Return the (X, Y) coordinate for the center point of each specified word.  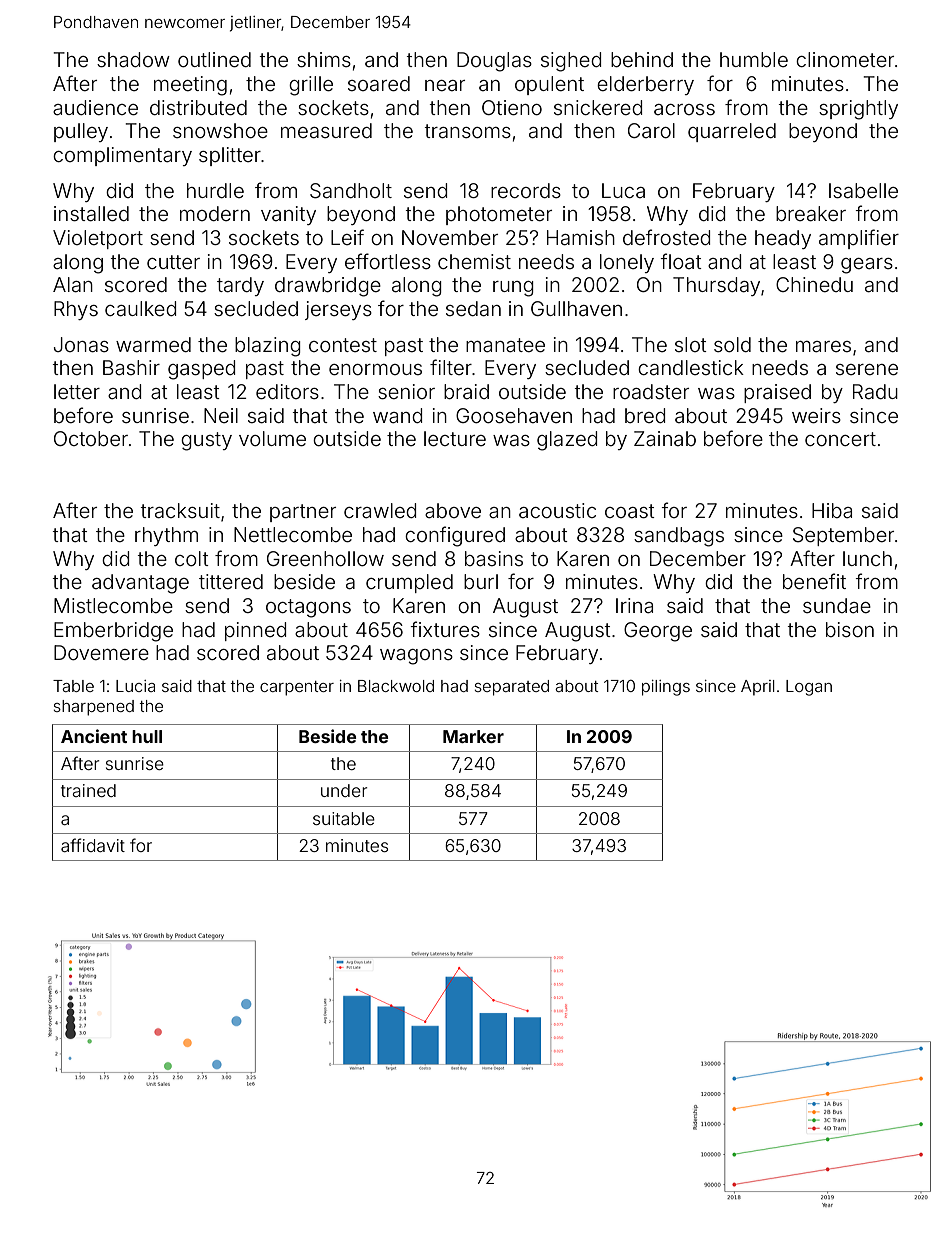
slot (691, 344)
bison (850, 629)
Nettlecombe (293, 534)
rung (513, 289)
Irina (634, 605)
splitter (230, 156)
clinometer (845, 59)
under (344, 790)
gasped (201, 370)
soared (379, 83)
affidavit (93, 845)
